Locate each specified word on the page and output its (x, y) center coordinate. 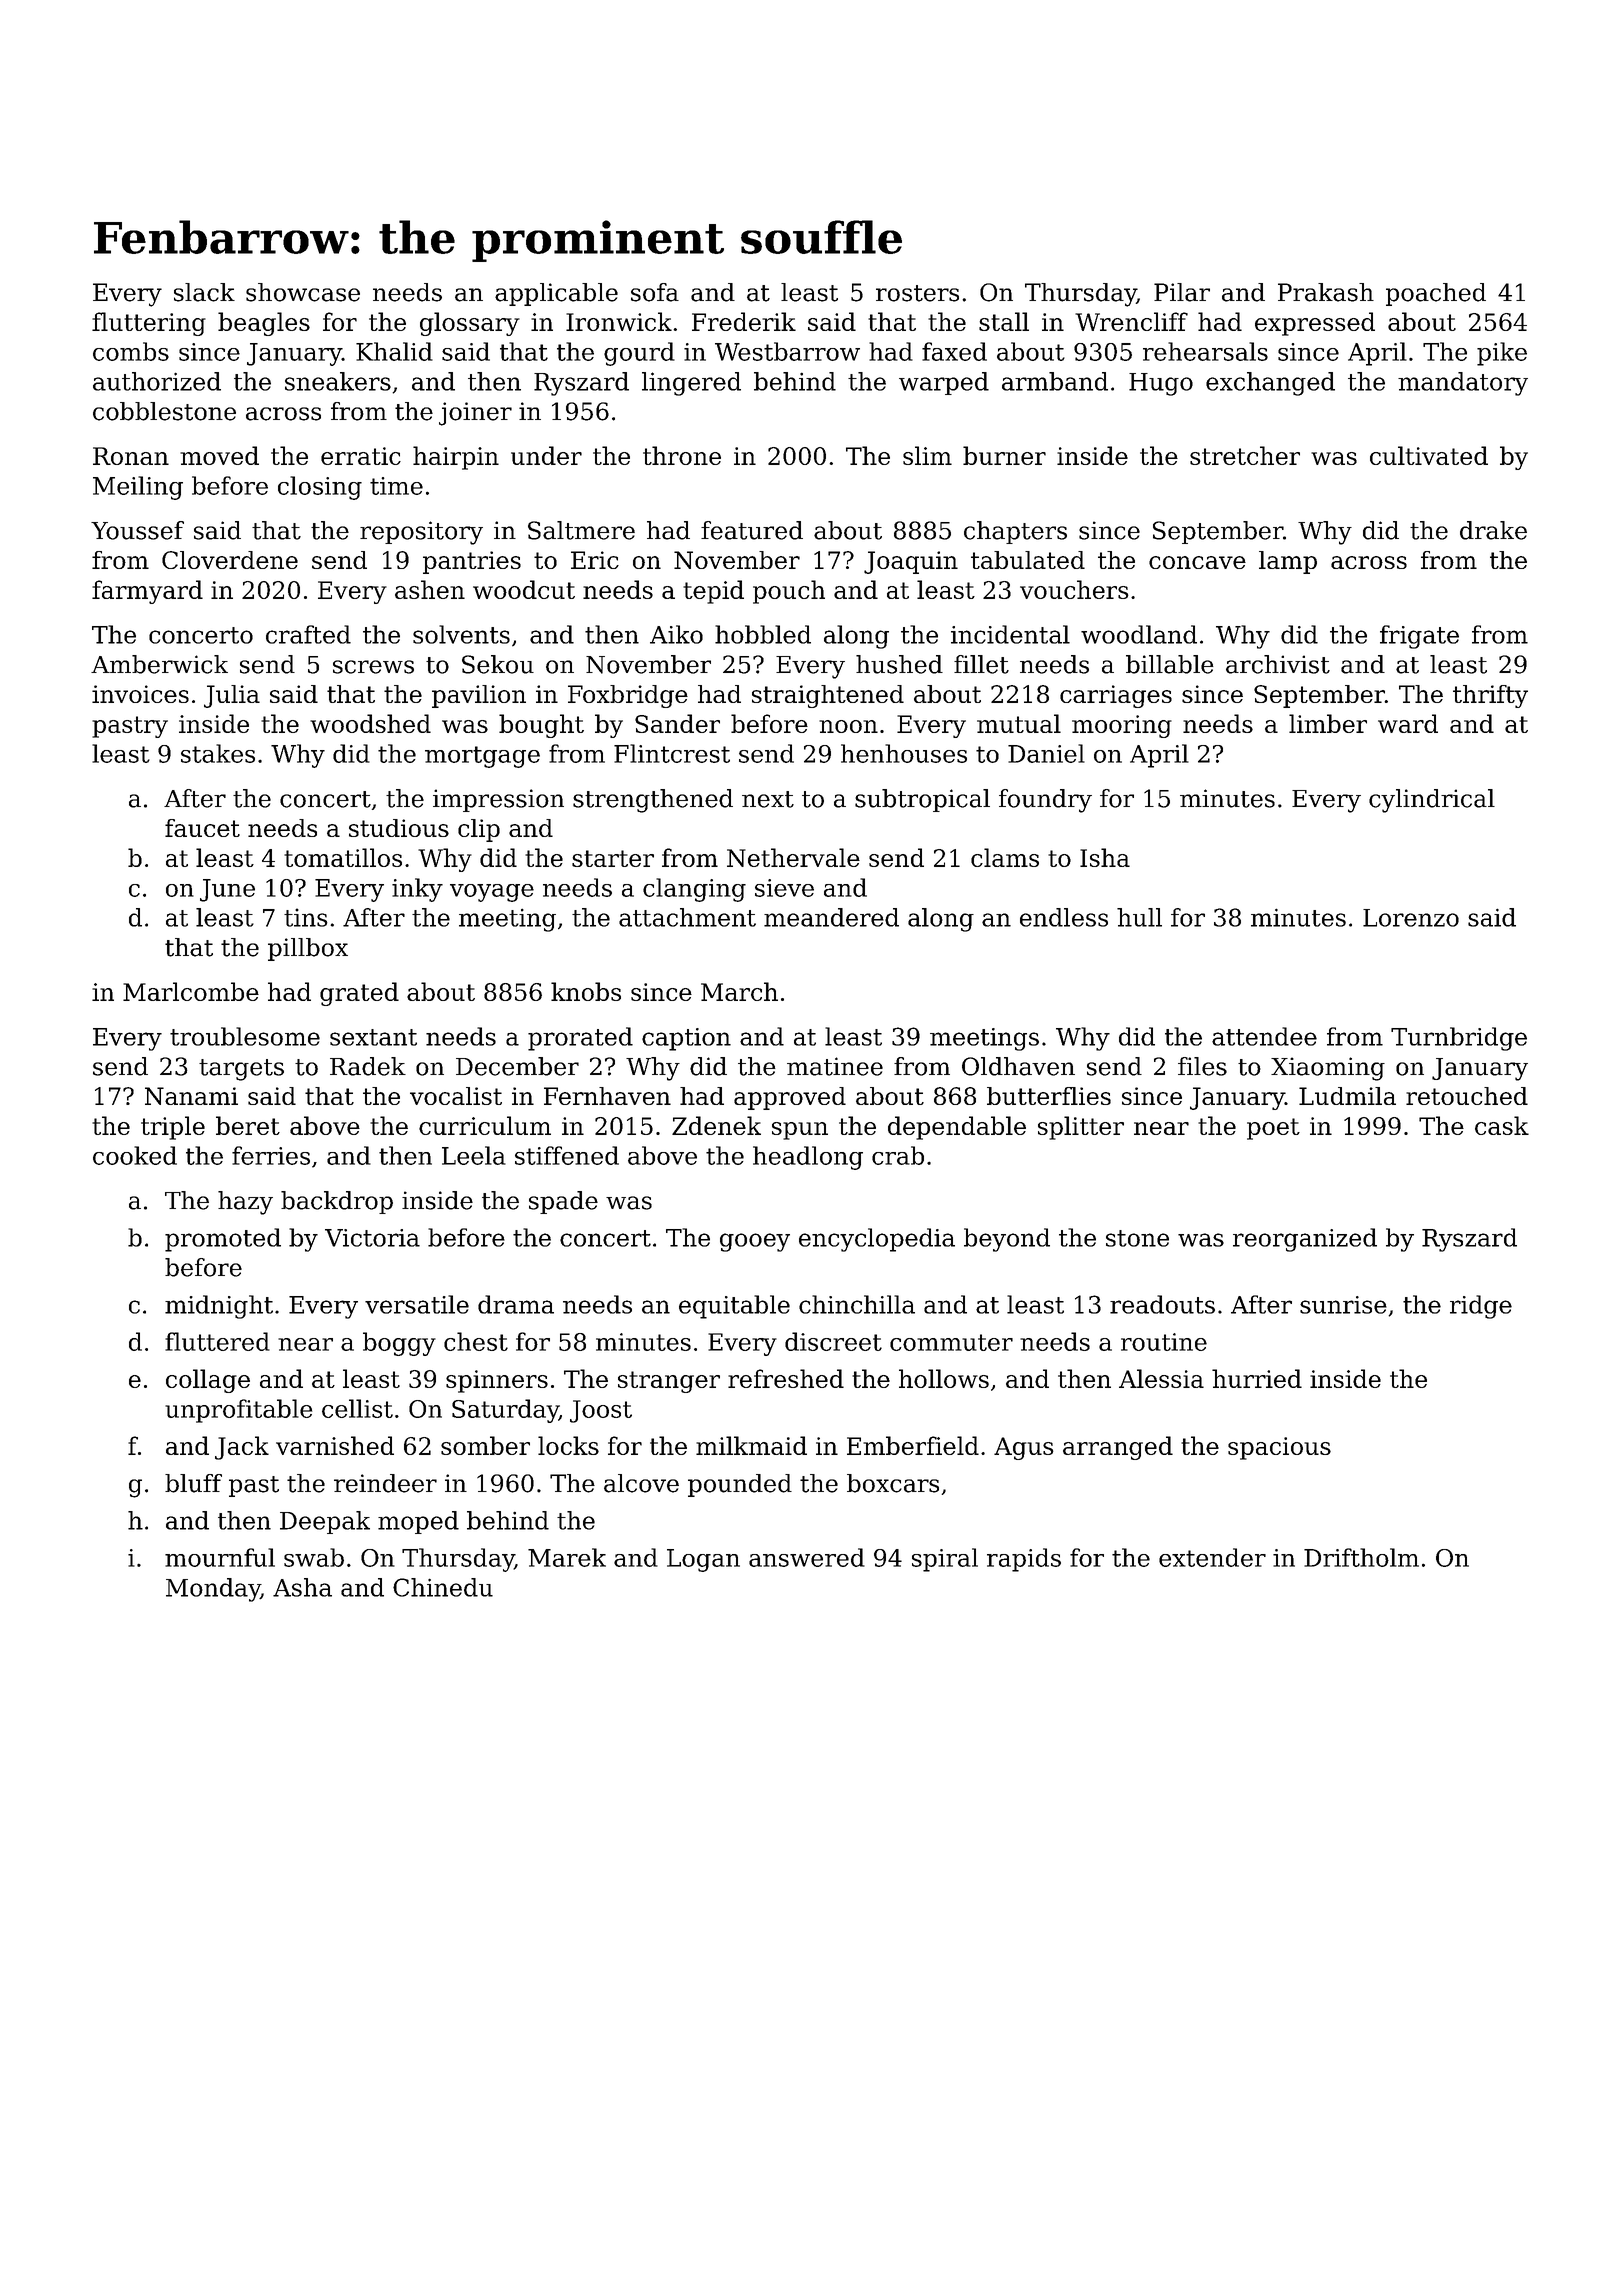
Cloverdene (230, 560)
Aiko (676, 634)
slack (204, 292)
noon (848, 726)
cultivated (1429, 455)
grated (359, 994)
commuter (951, 1342)
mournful (220, 1557)
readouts (1162, 1304)
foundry (1045, 801)
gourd (639, 354)
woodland (1139, 634)
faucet (202, 828)
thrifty (1490, 696)
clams (1005, 857)
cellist (357, 1408)
